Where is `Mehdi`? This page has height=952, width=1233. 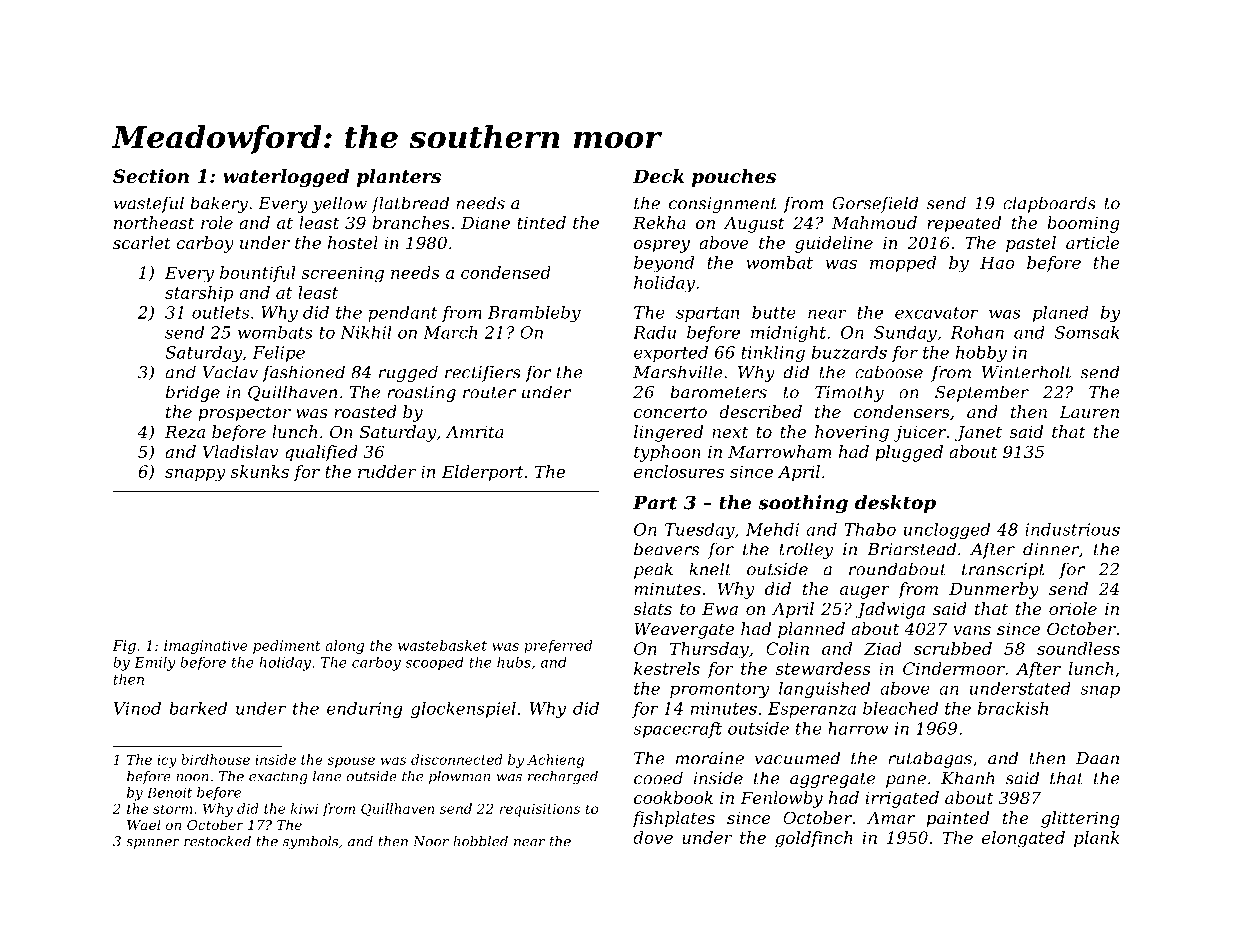
Mehdi is located at coordinates (772, 529).
